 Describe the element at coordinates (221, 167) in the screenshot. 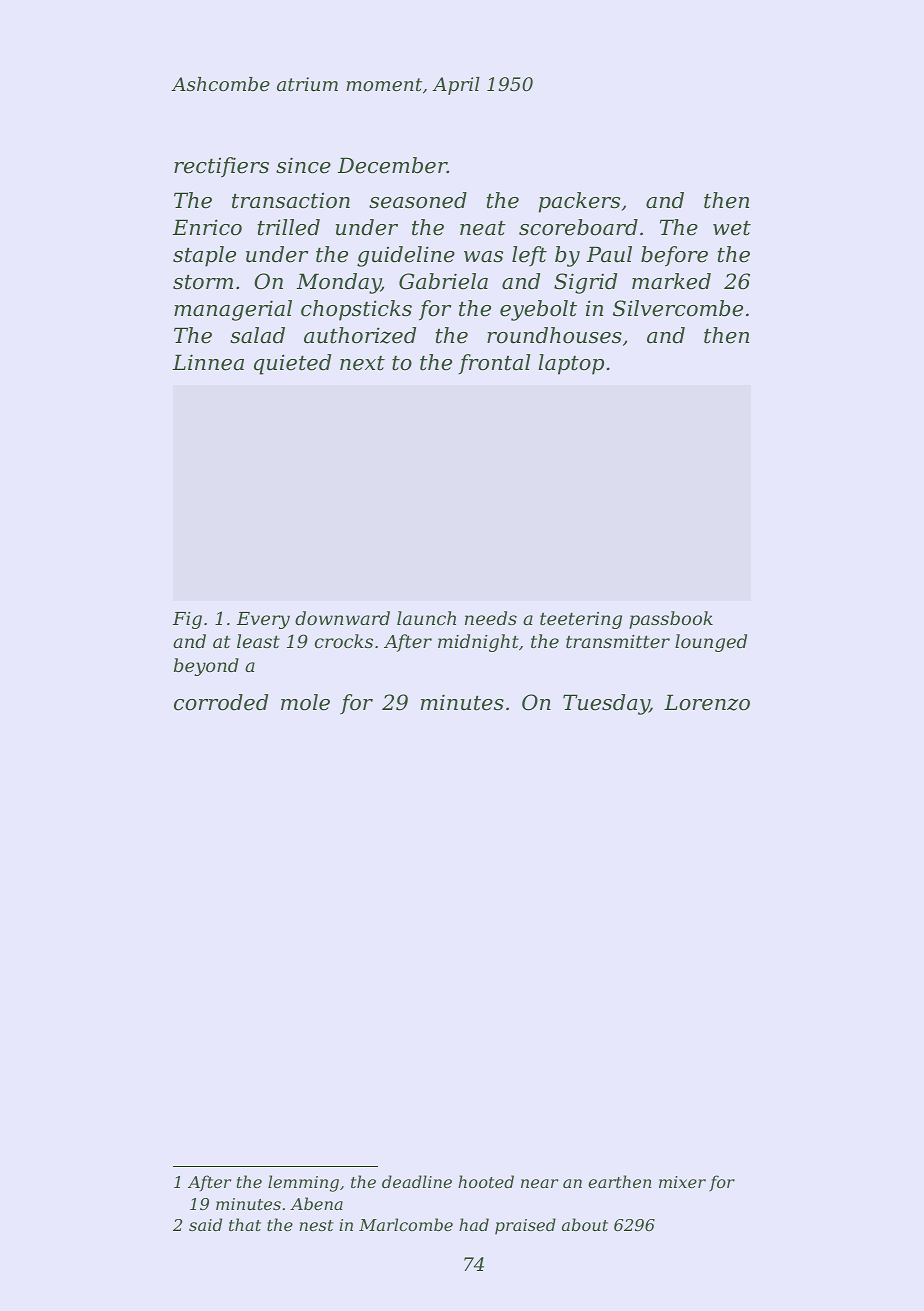

I see `rectifiers` at that location.
